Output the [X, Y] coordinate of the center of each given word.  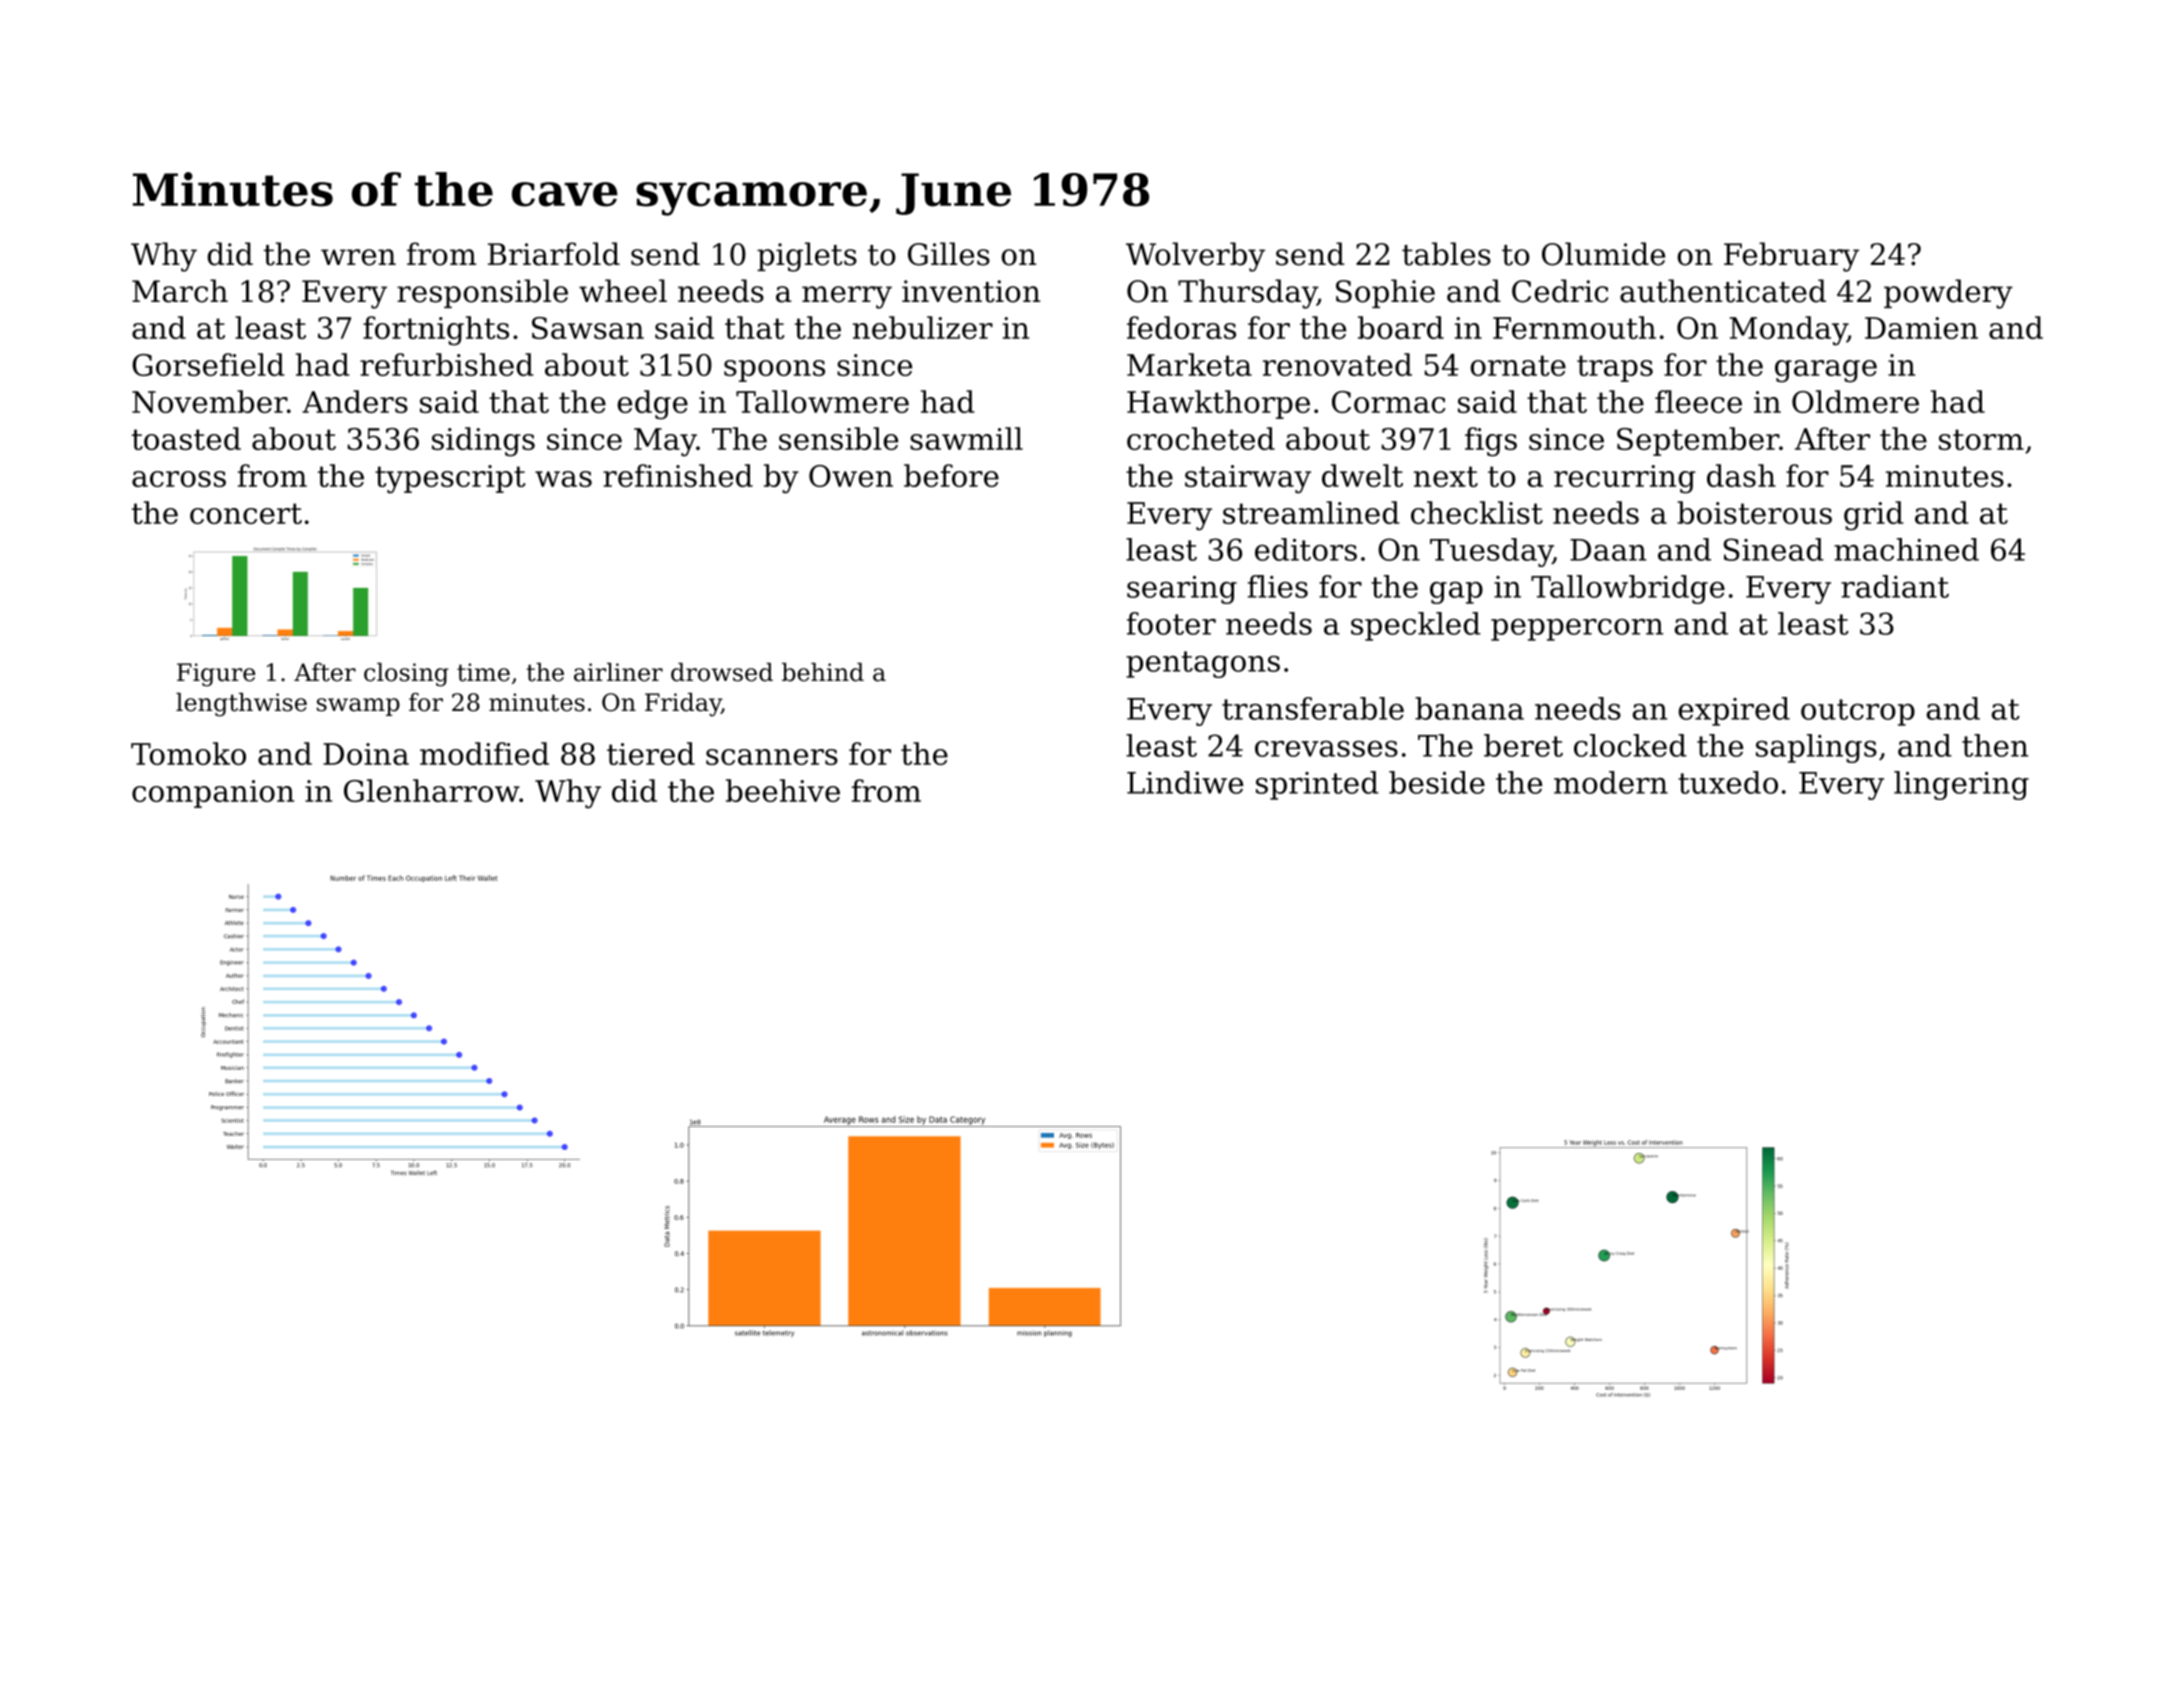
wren [358, 257]
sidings [483, 442]
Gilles [949, 254]
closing [406, 675]
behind [823, 672]
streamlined [1311, 512]
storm [1981, 439]
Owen [851, 476]
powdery [1948, 294]
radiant [1895, 586]
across [179, 479]
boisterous [1754, 512]
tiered [651, 753]
